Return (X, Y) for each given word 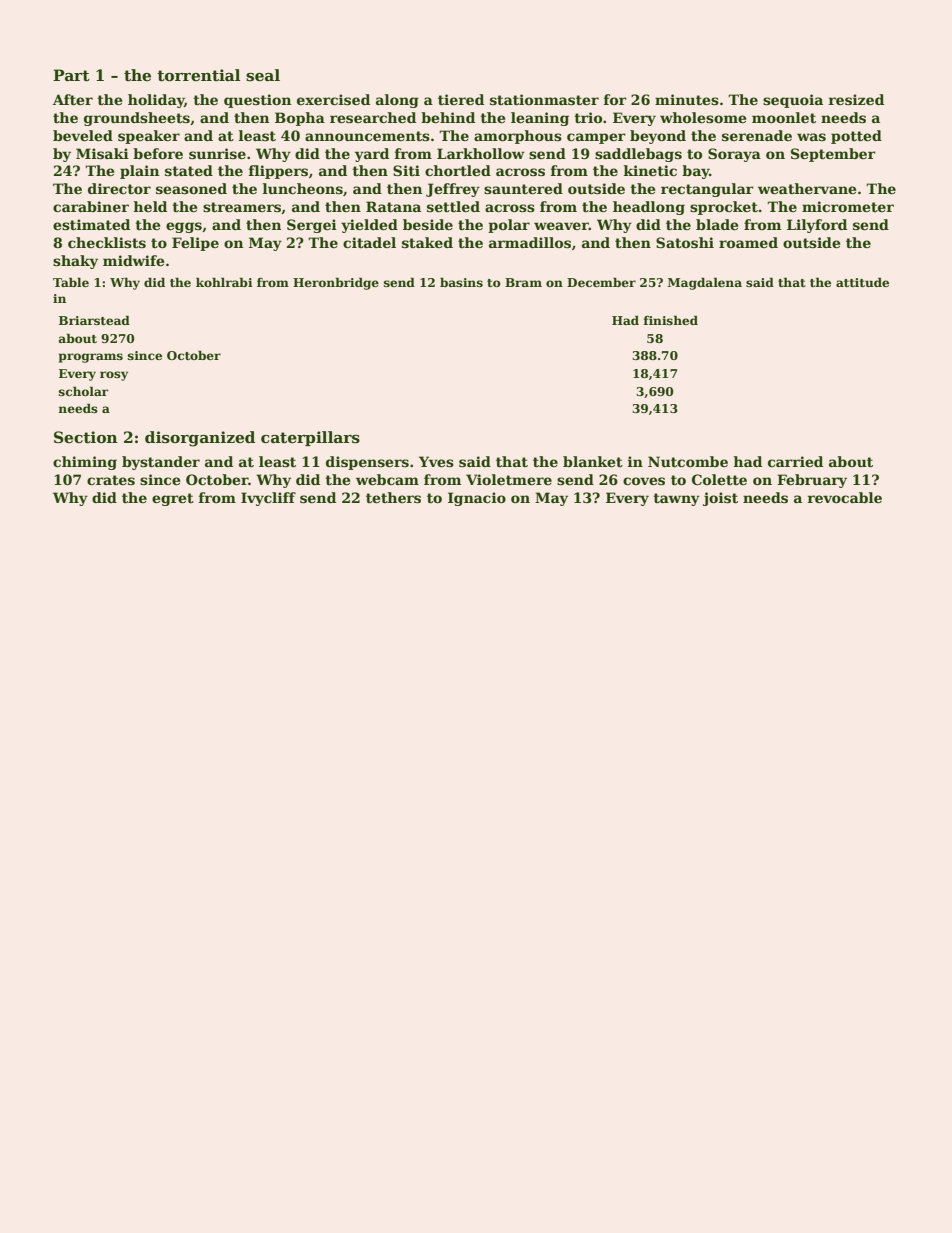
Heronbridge (336, 283)
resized (856, 99)
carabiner (91, 206)
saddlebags (638, 155)
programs (91, 358)
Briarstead (94, 320)
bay (696, 172)
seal (263, 75)
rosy (114, 376)
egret (173, 499)
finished (671, 320)
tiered (461, 99)
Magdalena (705, 283)
